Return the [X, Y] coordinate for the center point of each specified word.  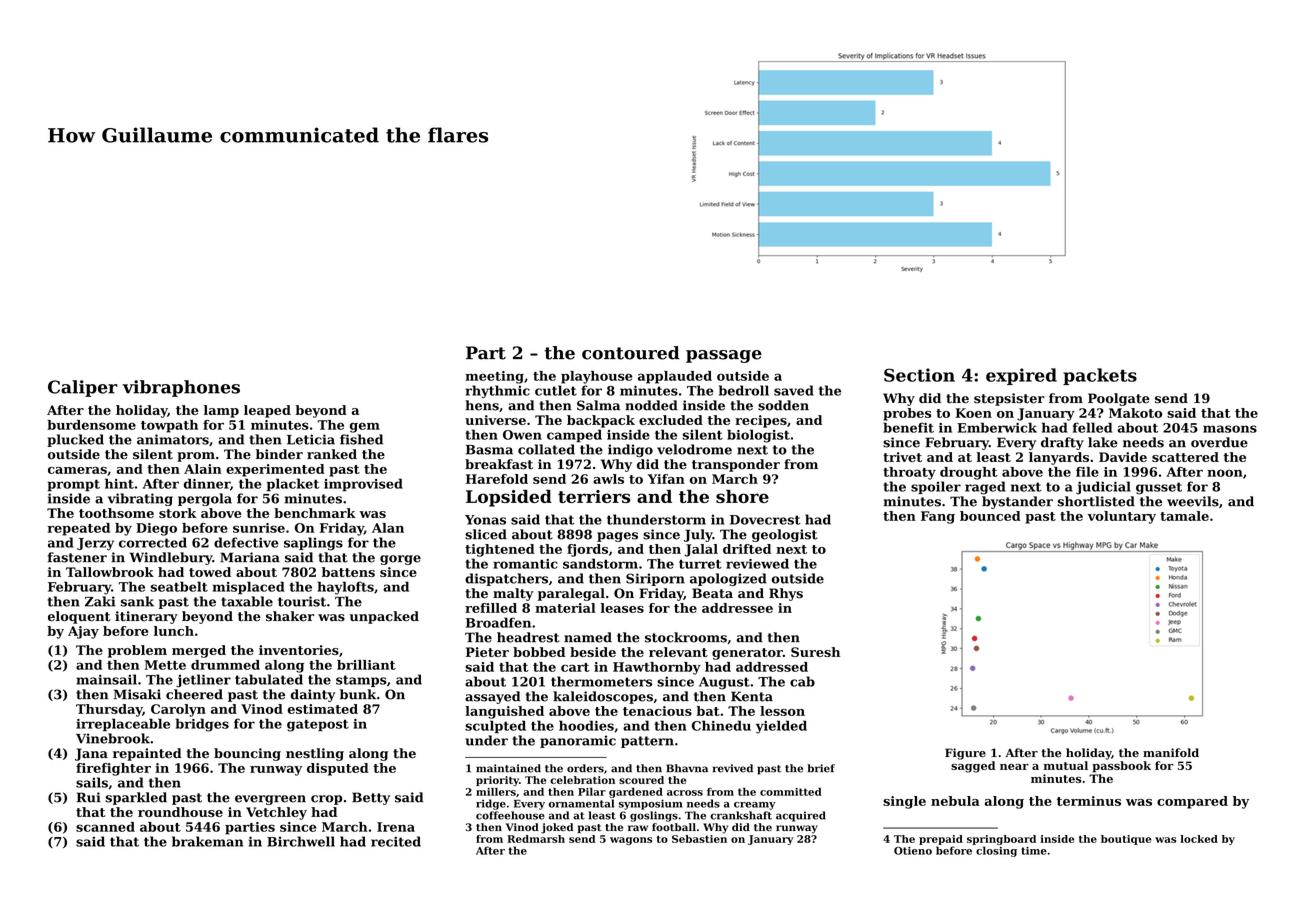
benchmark [315, 513]
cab [802, 681]
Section [919, 375]
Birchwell [301, 841]
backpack [601, 421]
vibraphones [181, 388]
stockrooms [686, 637]
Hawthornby [657, 668]
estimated [322, 709]
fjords [587, 550]
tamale [1184, 516]
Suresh [815, 652]
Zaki [100, 601]
